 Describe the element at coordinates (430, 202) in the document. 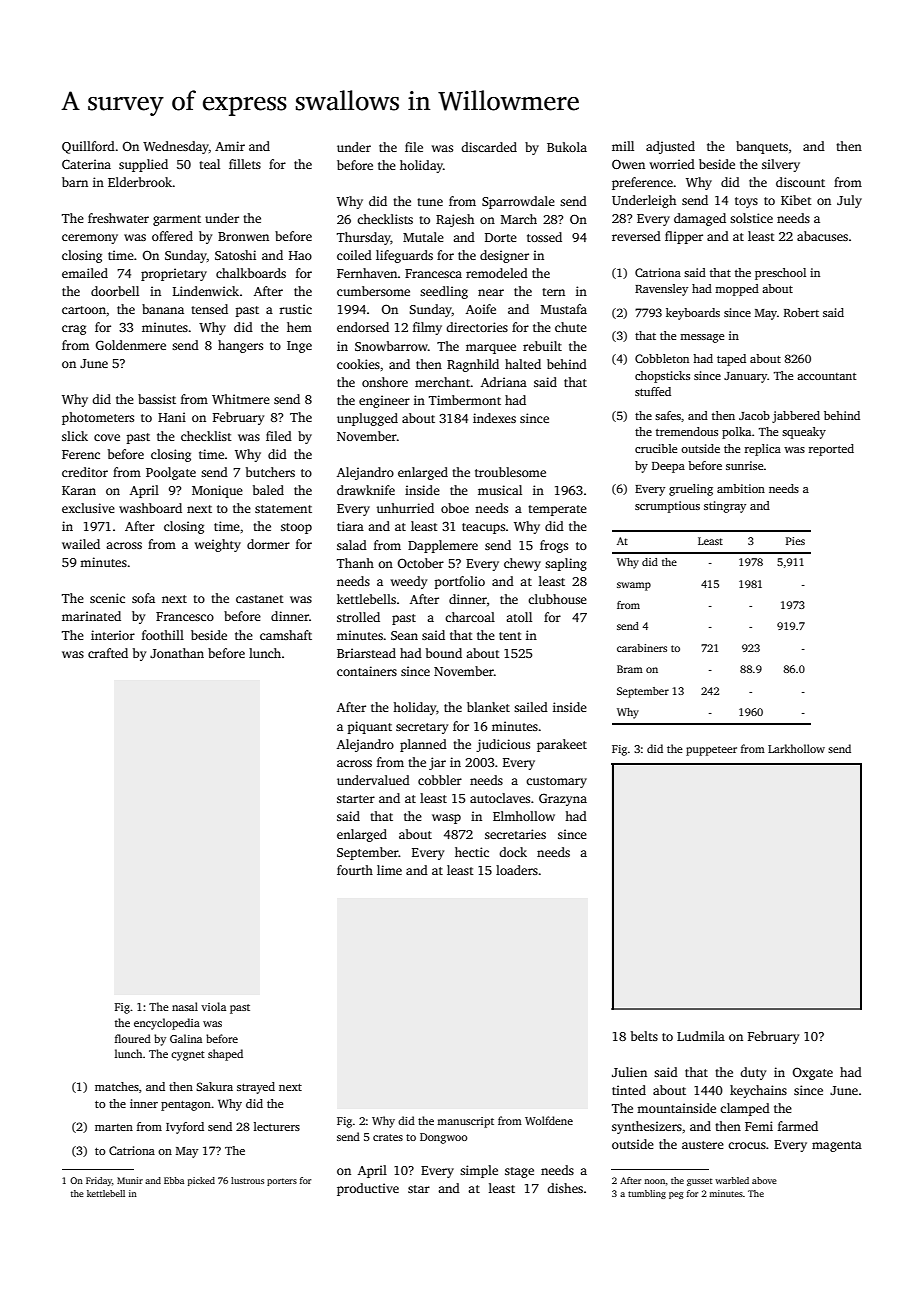

I see `tune` at that location.
